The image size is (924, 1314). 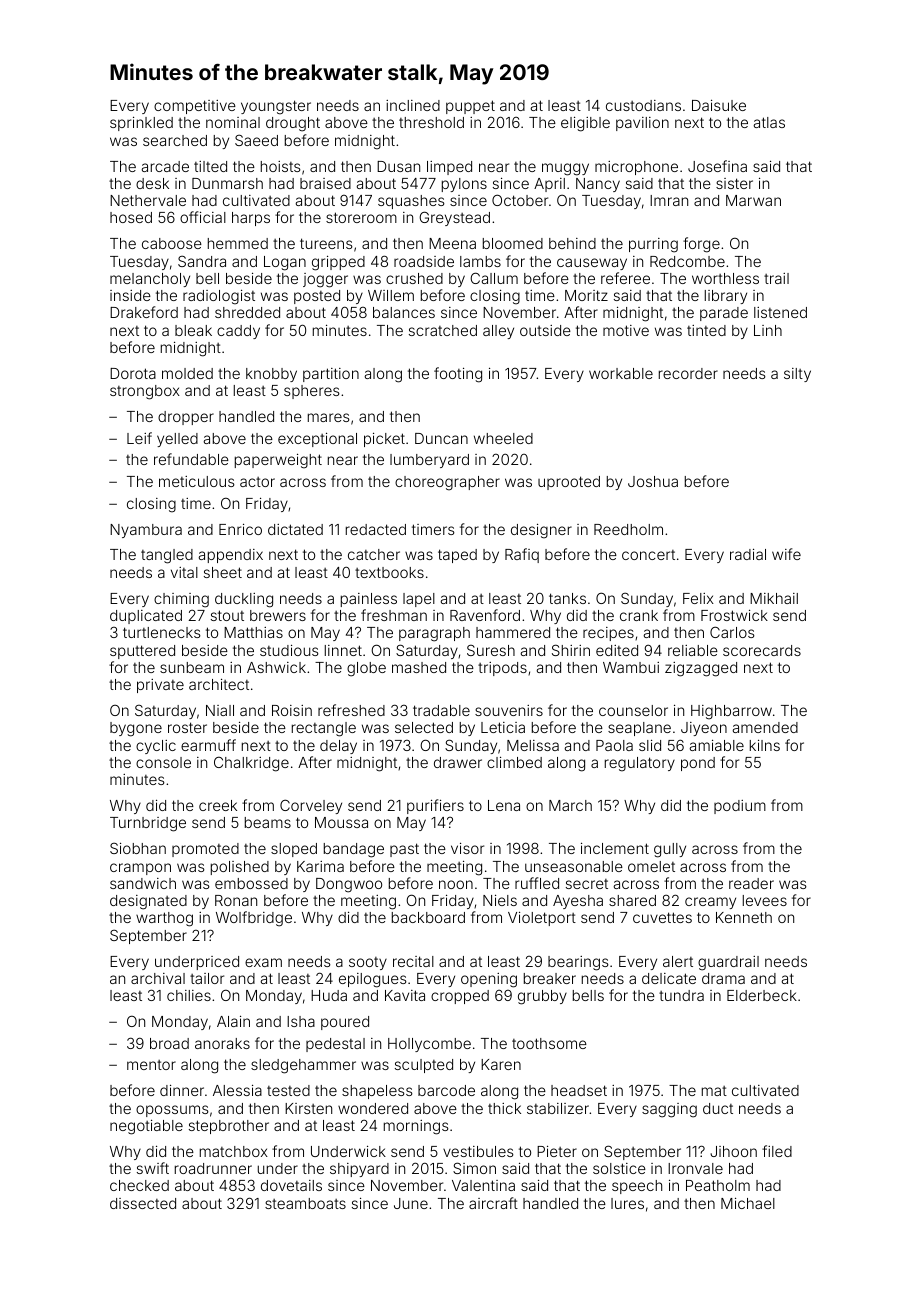 I want to click on gully, so click(x=670, y=850).
